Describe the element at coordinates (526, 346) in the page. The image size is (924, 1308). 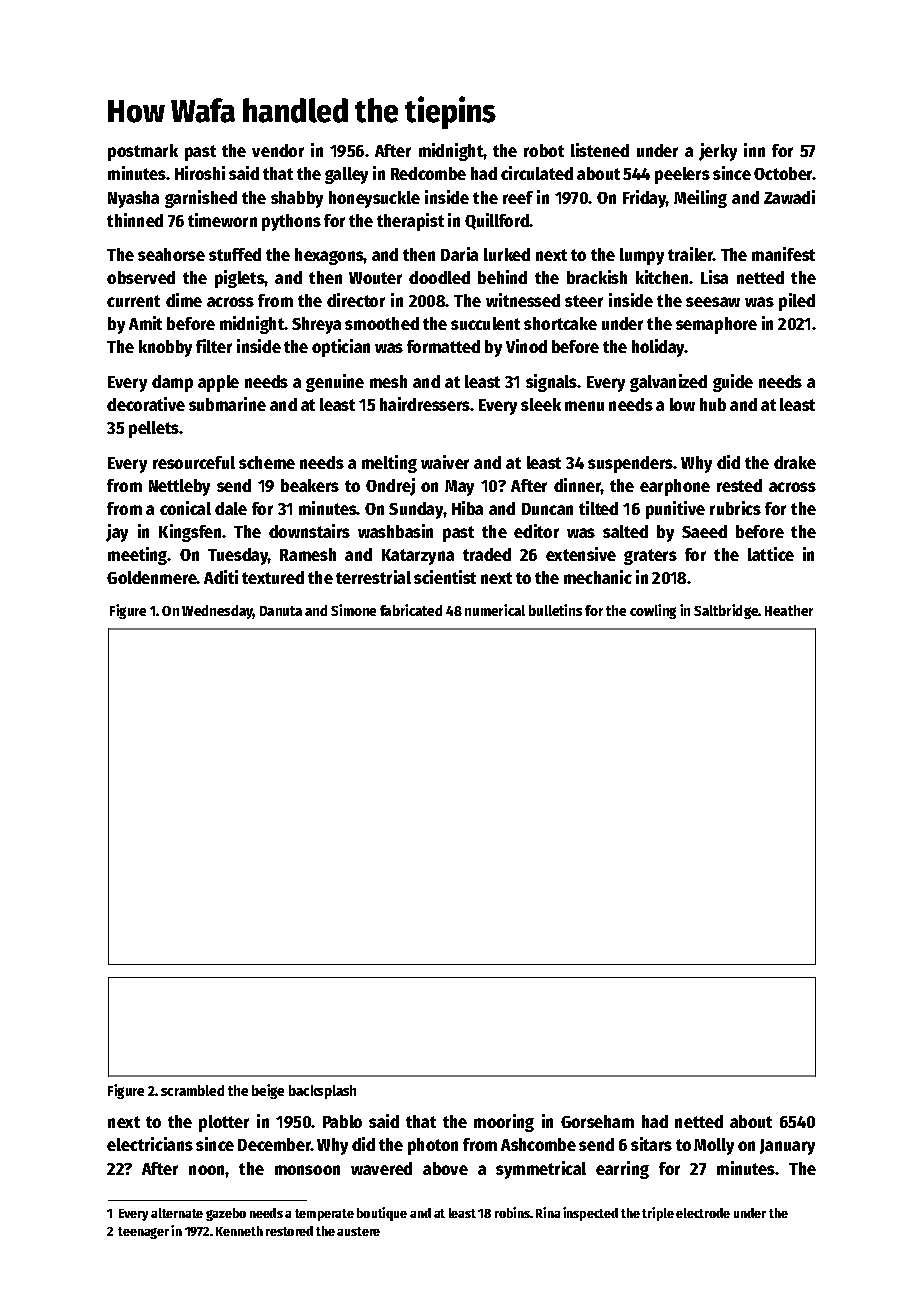
I see `Vinod` at that location.
